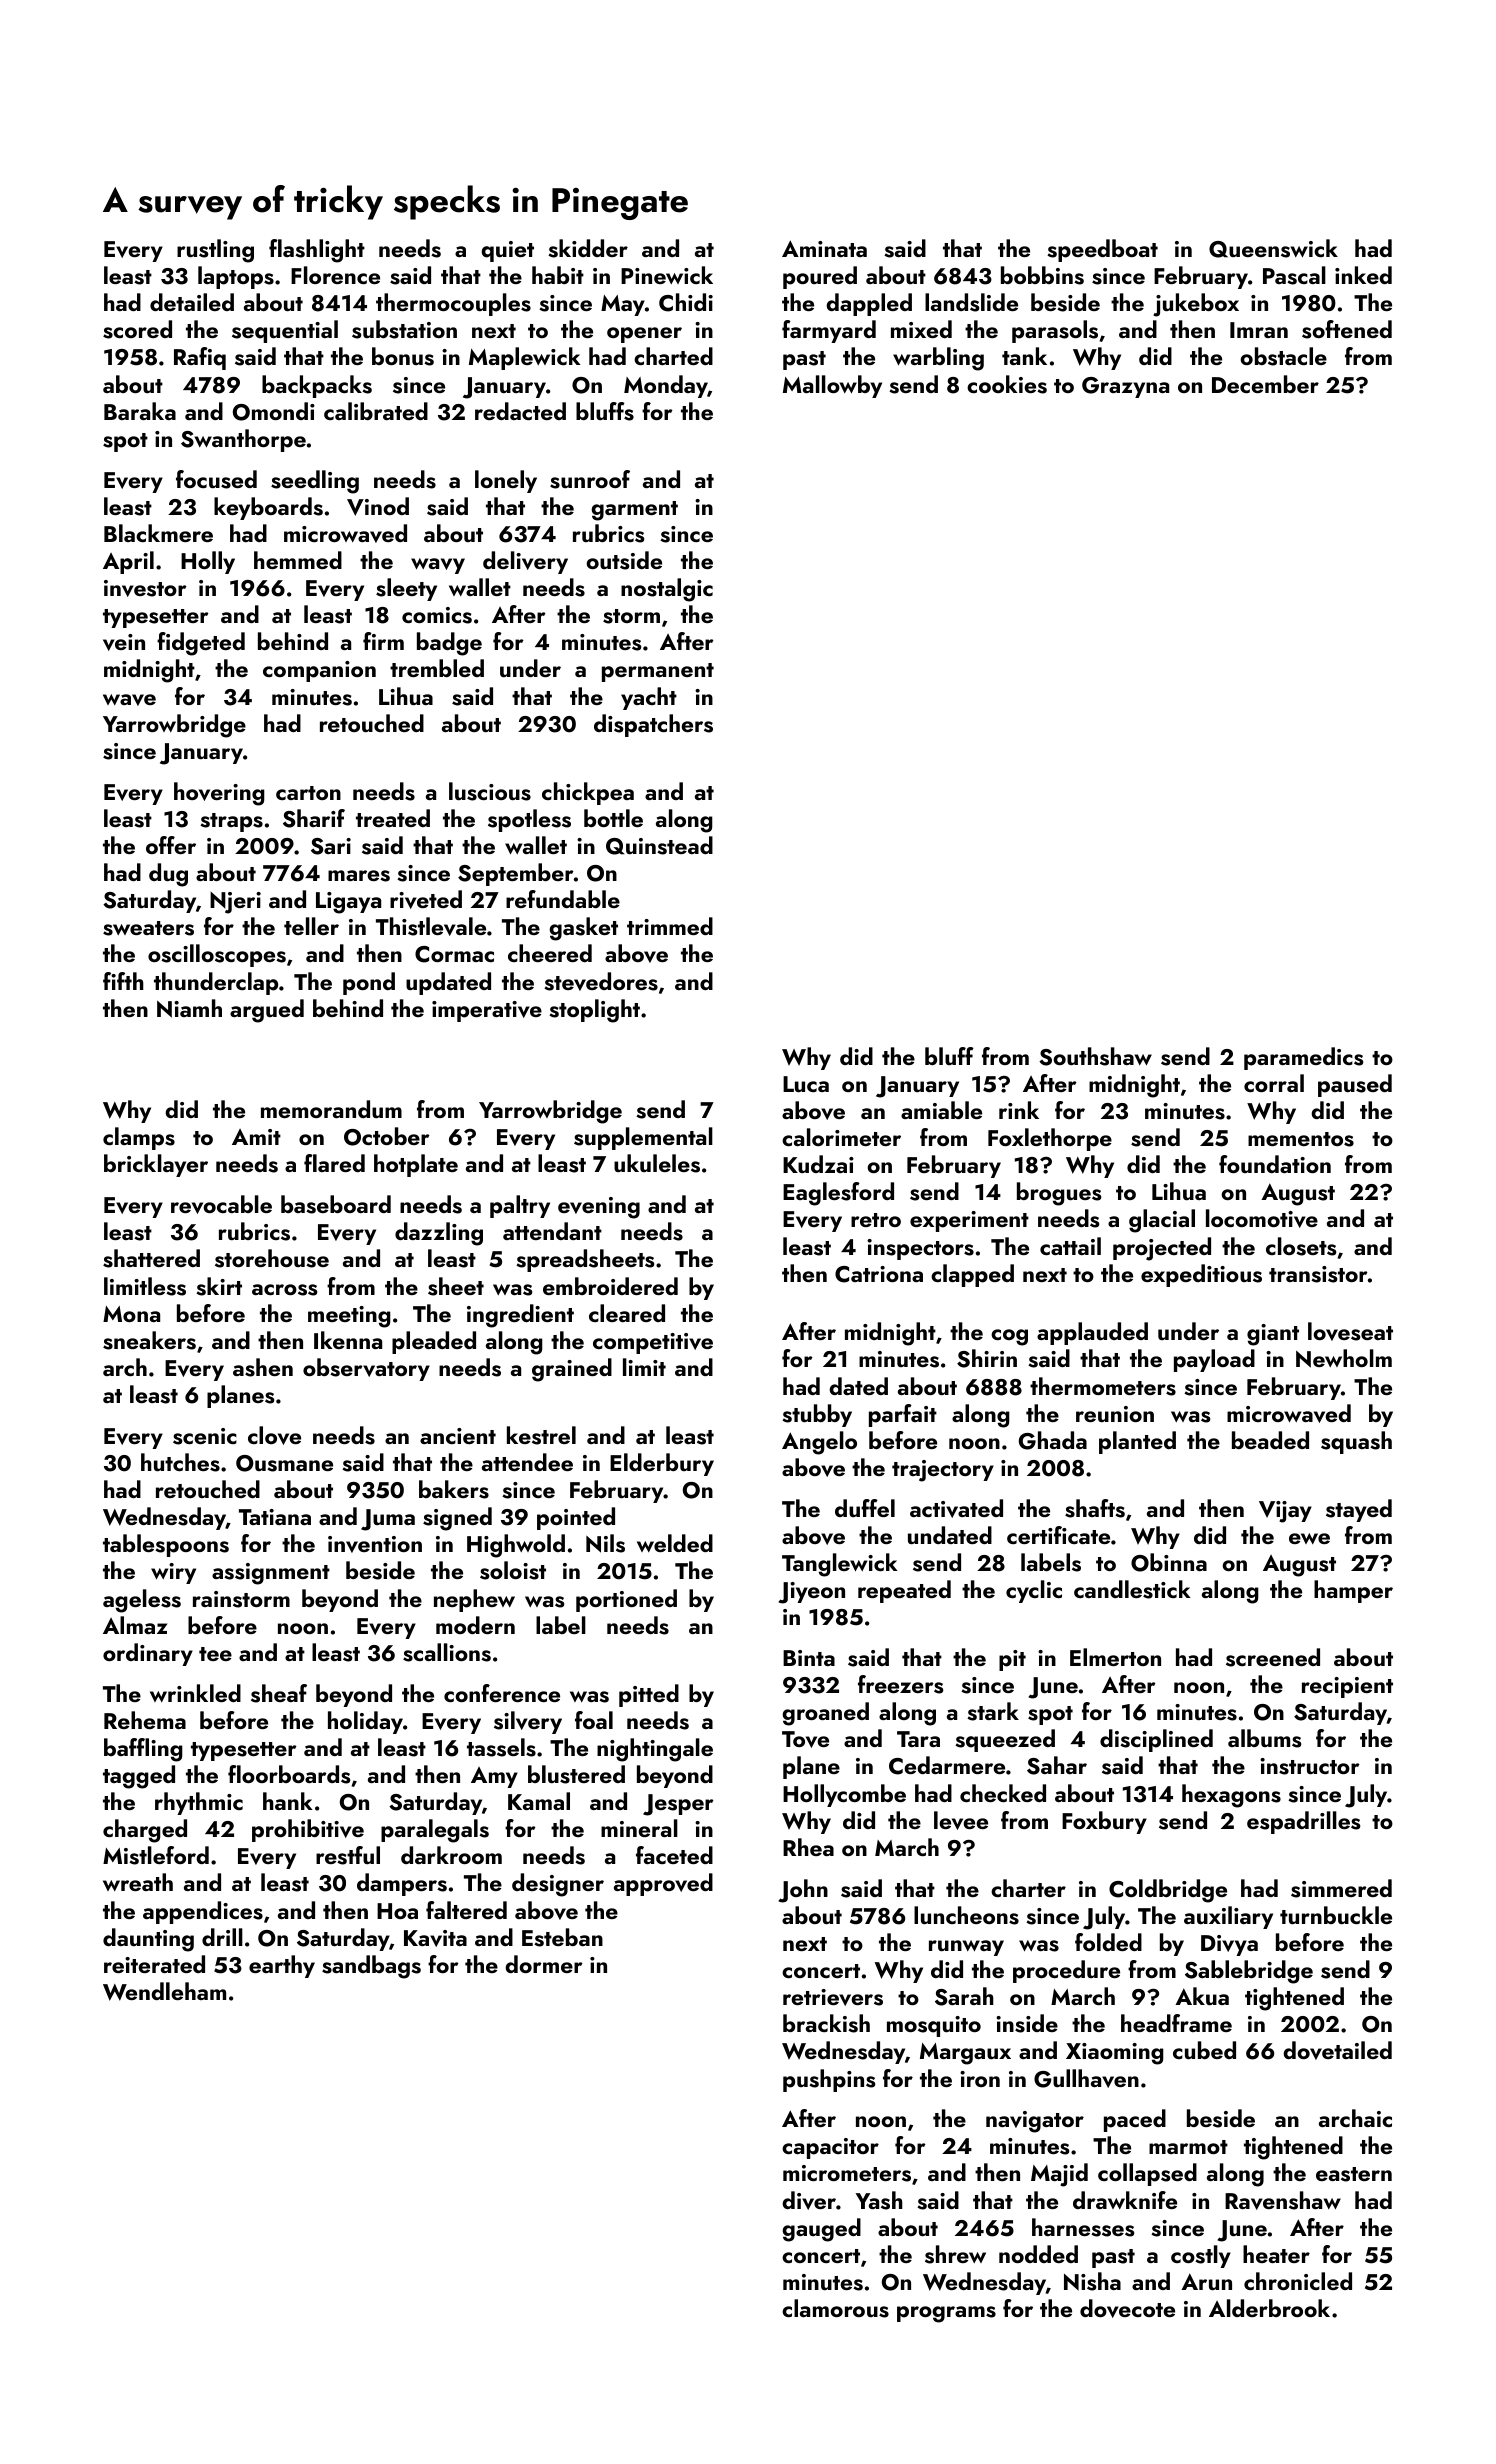 This screenshot has width=1496, height=2464. What do you see at coordinates (1127, 2308) in the screenshot?
I see `dovecote` at bounding box center [1127, 2308].
